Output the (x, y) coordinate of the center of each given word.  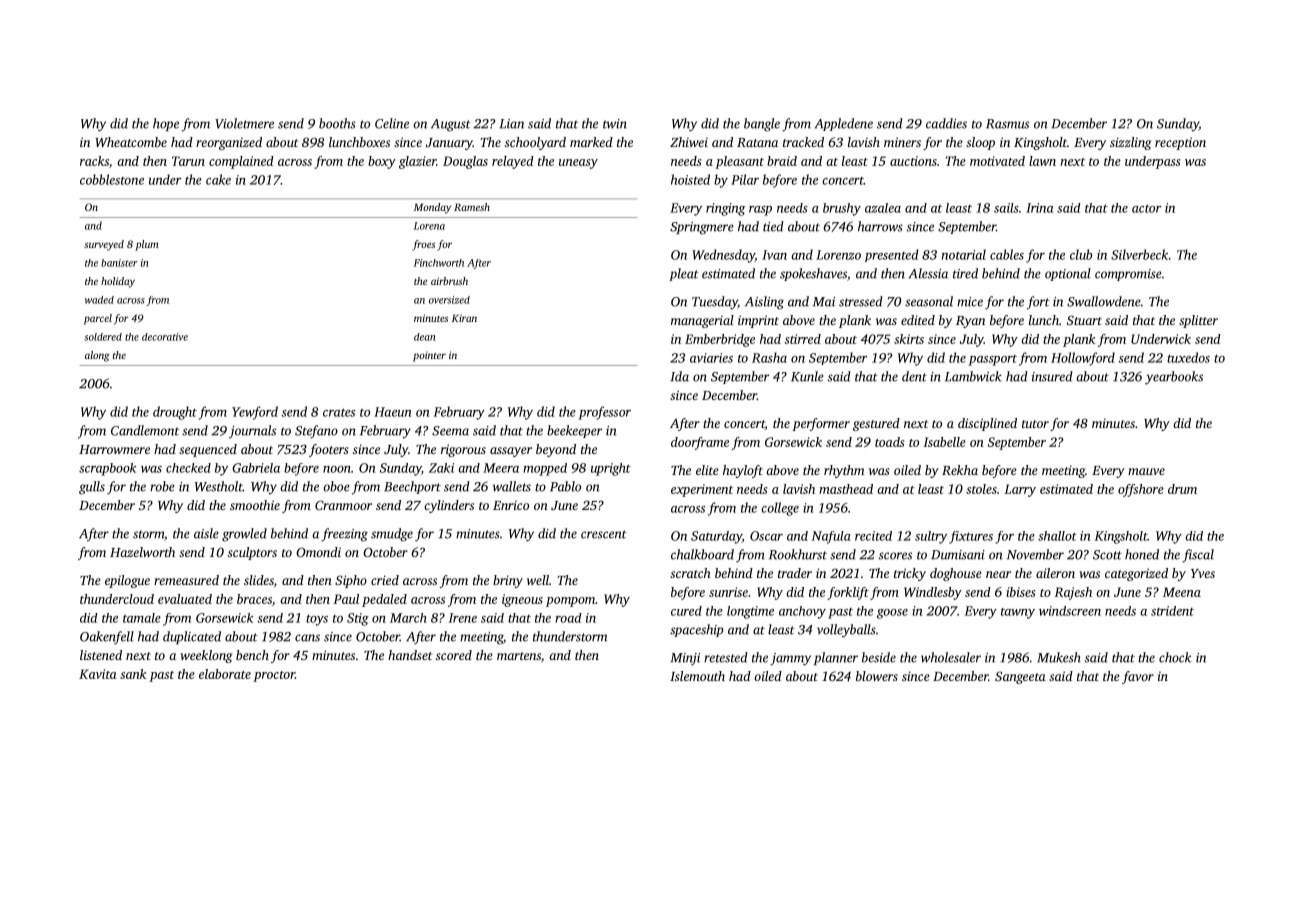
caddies (946, 123)
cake (218, 179)
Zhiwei (689, 142)
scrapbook (107, 469)
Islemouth (697, 676)
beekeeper (574, 431)
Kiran (464, 318)
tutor (1035, 424)
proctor (274, 676)
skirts (909, 339)
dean (425, 337)
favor (1138, 677)
